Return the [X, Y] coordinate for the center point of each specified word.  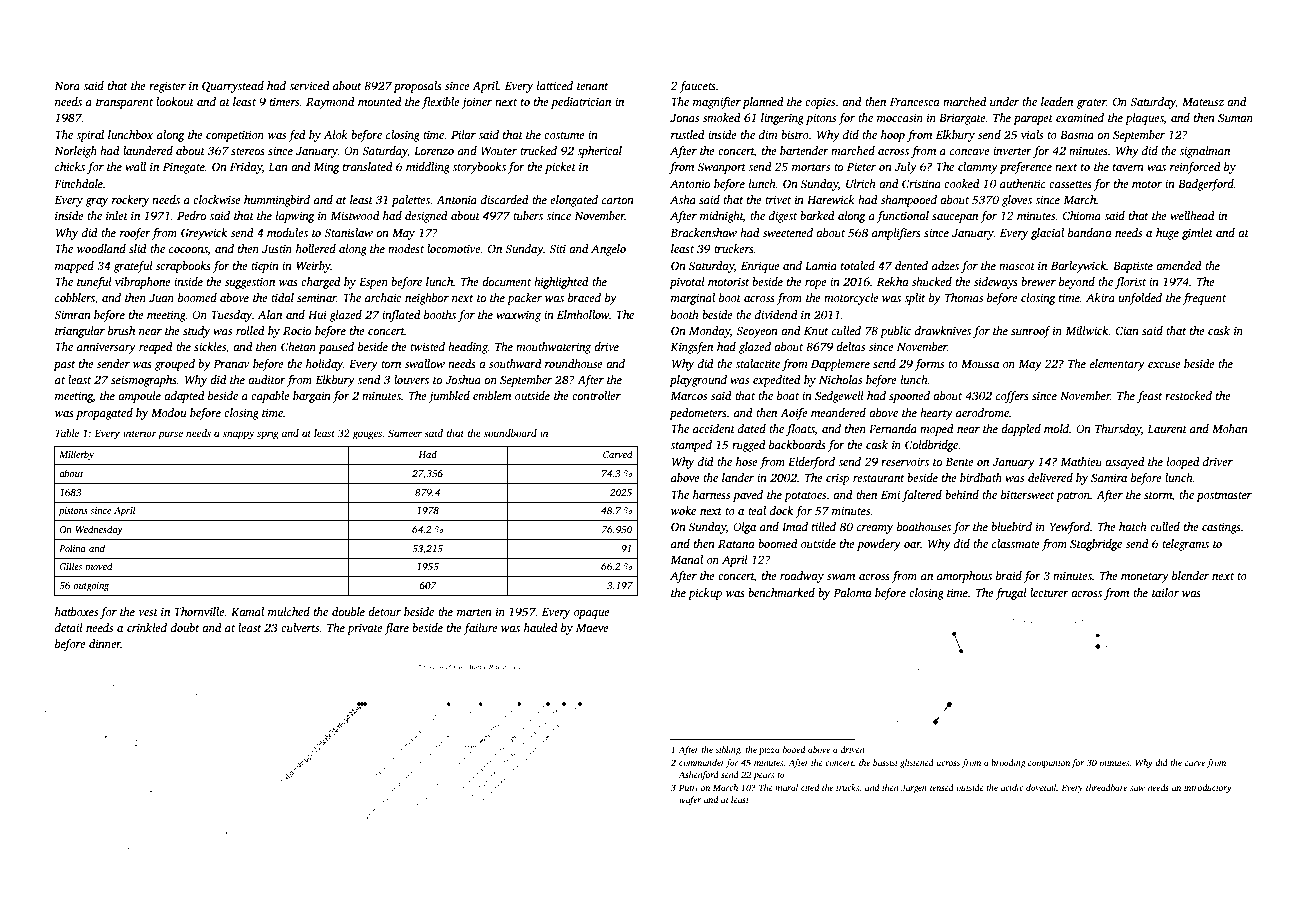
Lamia [821, 265]
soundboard [510, 433]
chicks [70, 166]
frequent [1204, 299]
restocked [1188, 395]
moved [99, 566]
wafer [690, 800]
